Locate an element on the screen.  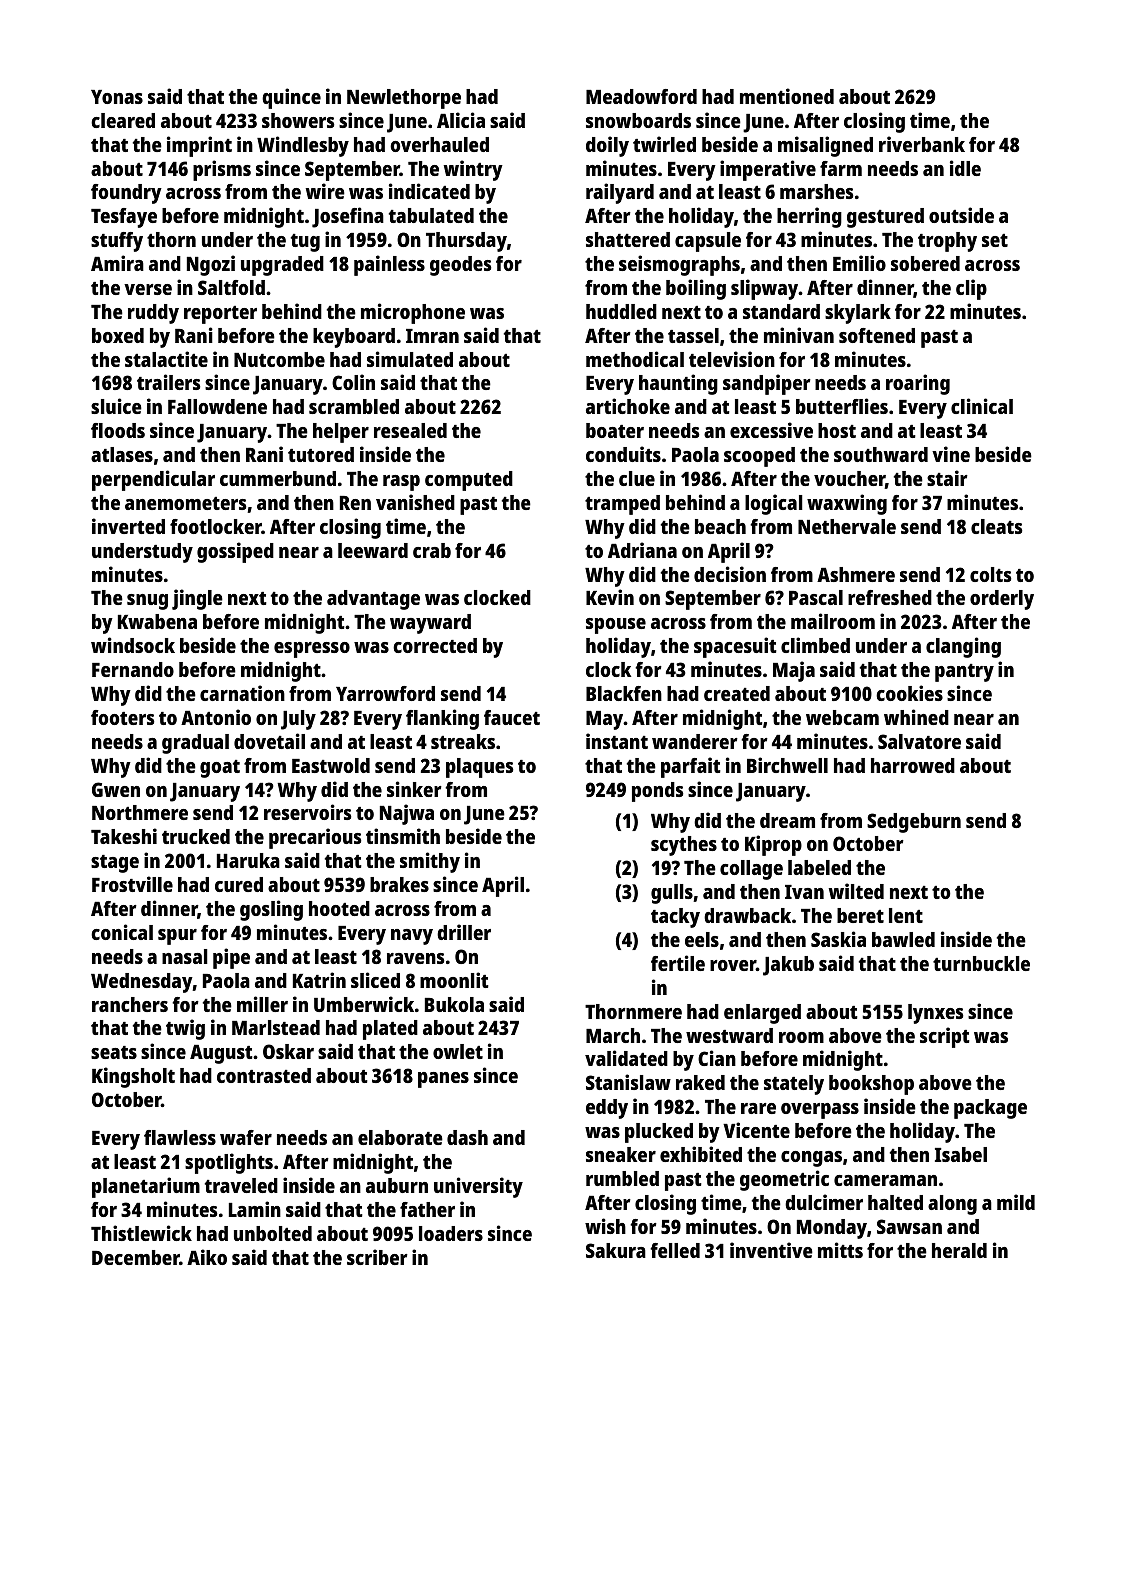
colts is located at coordinates (990, 574).
